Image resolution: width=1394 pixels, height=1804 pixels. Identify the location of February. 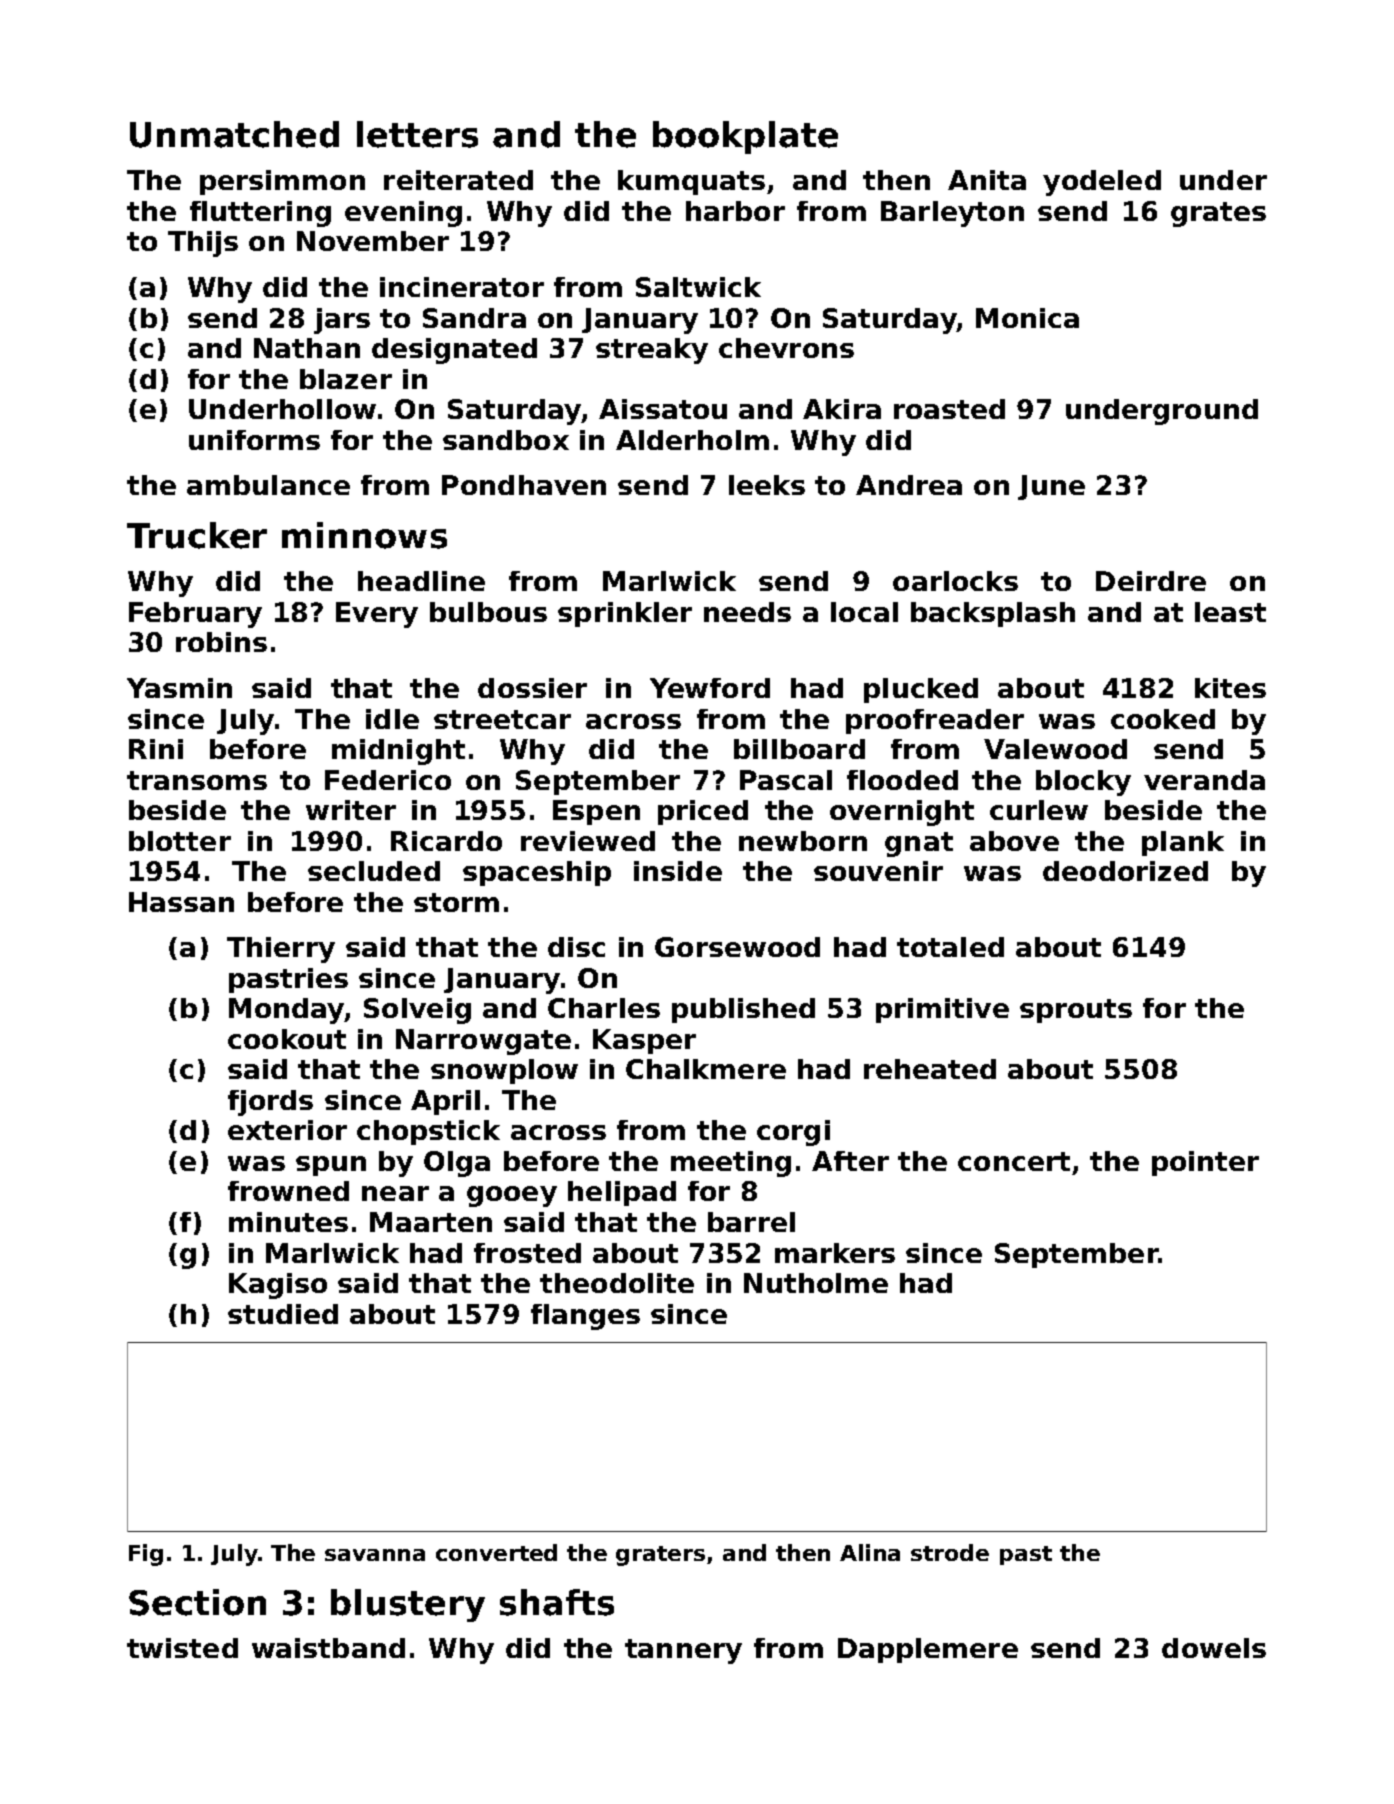
(195, 615).
